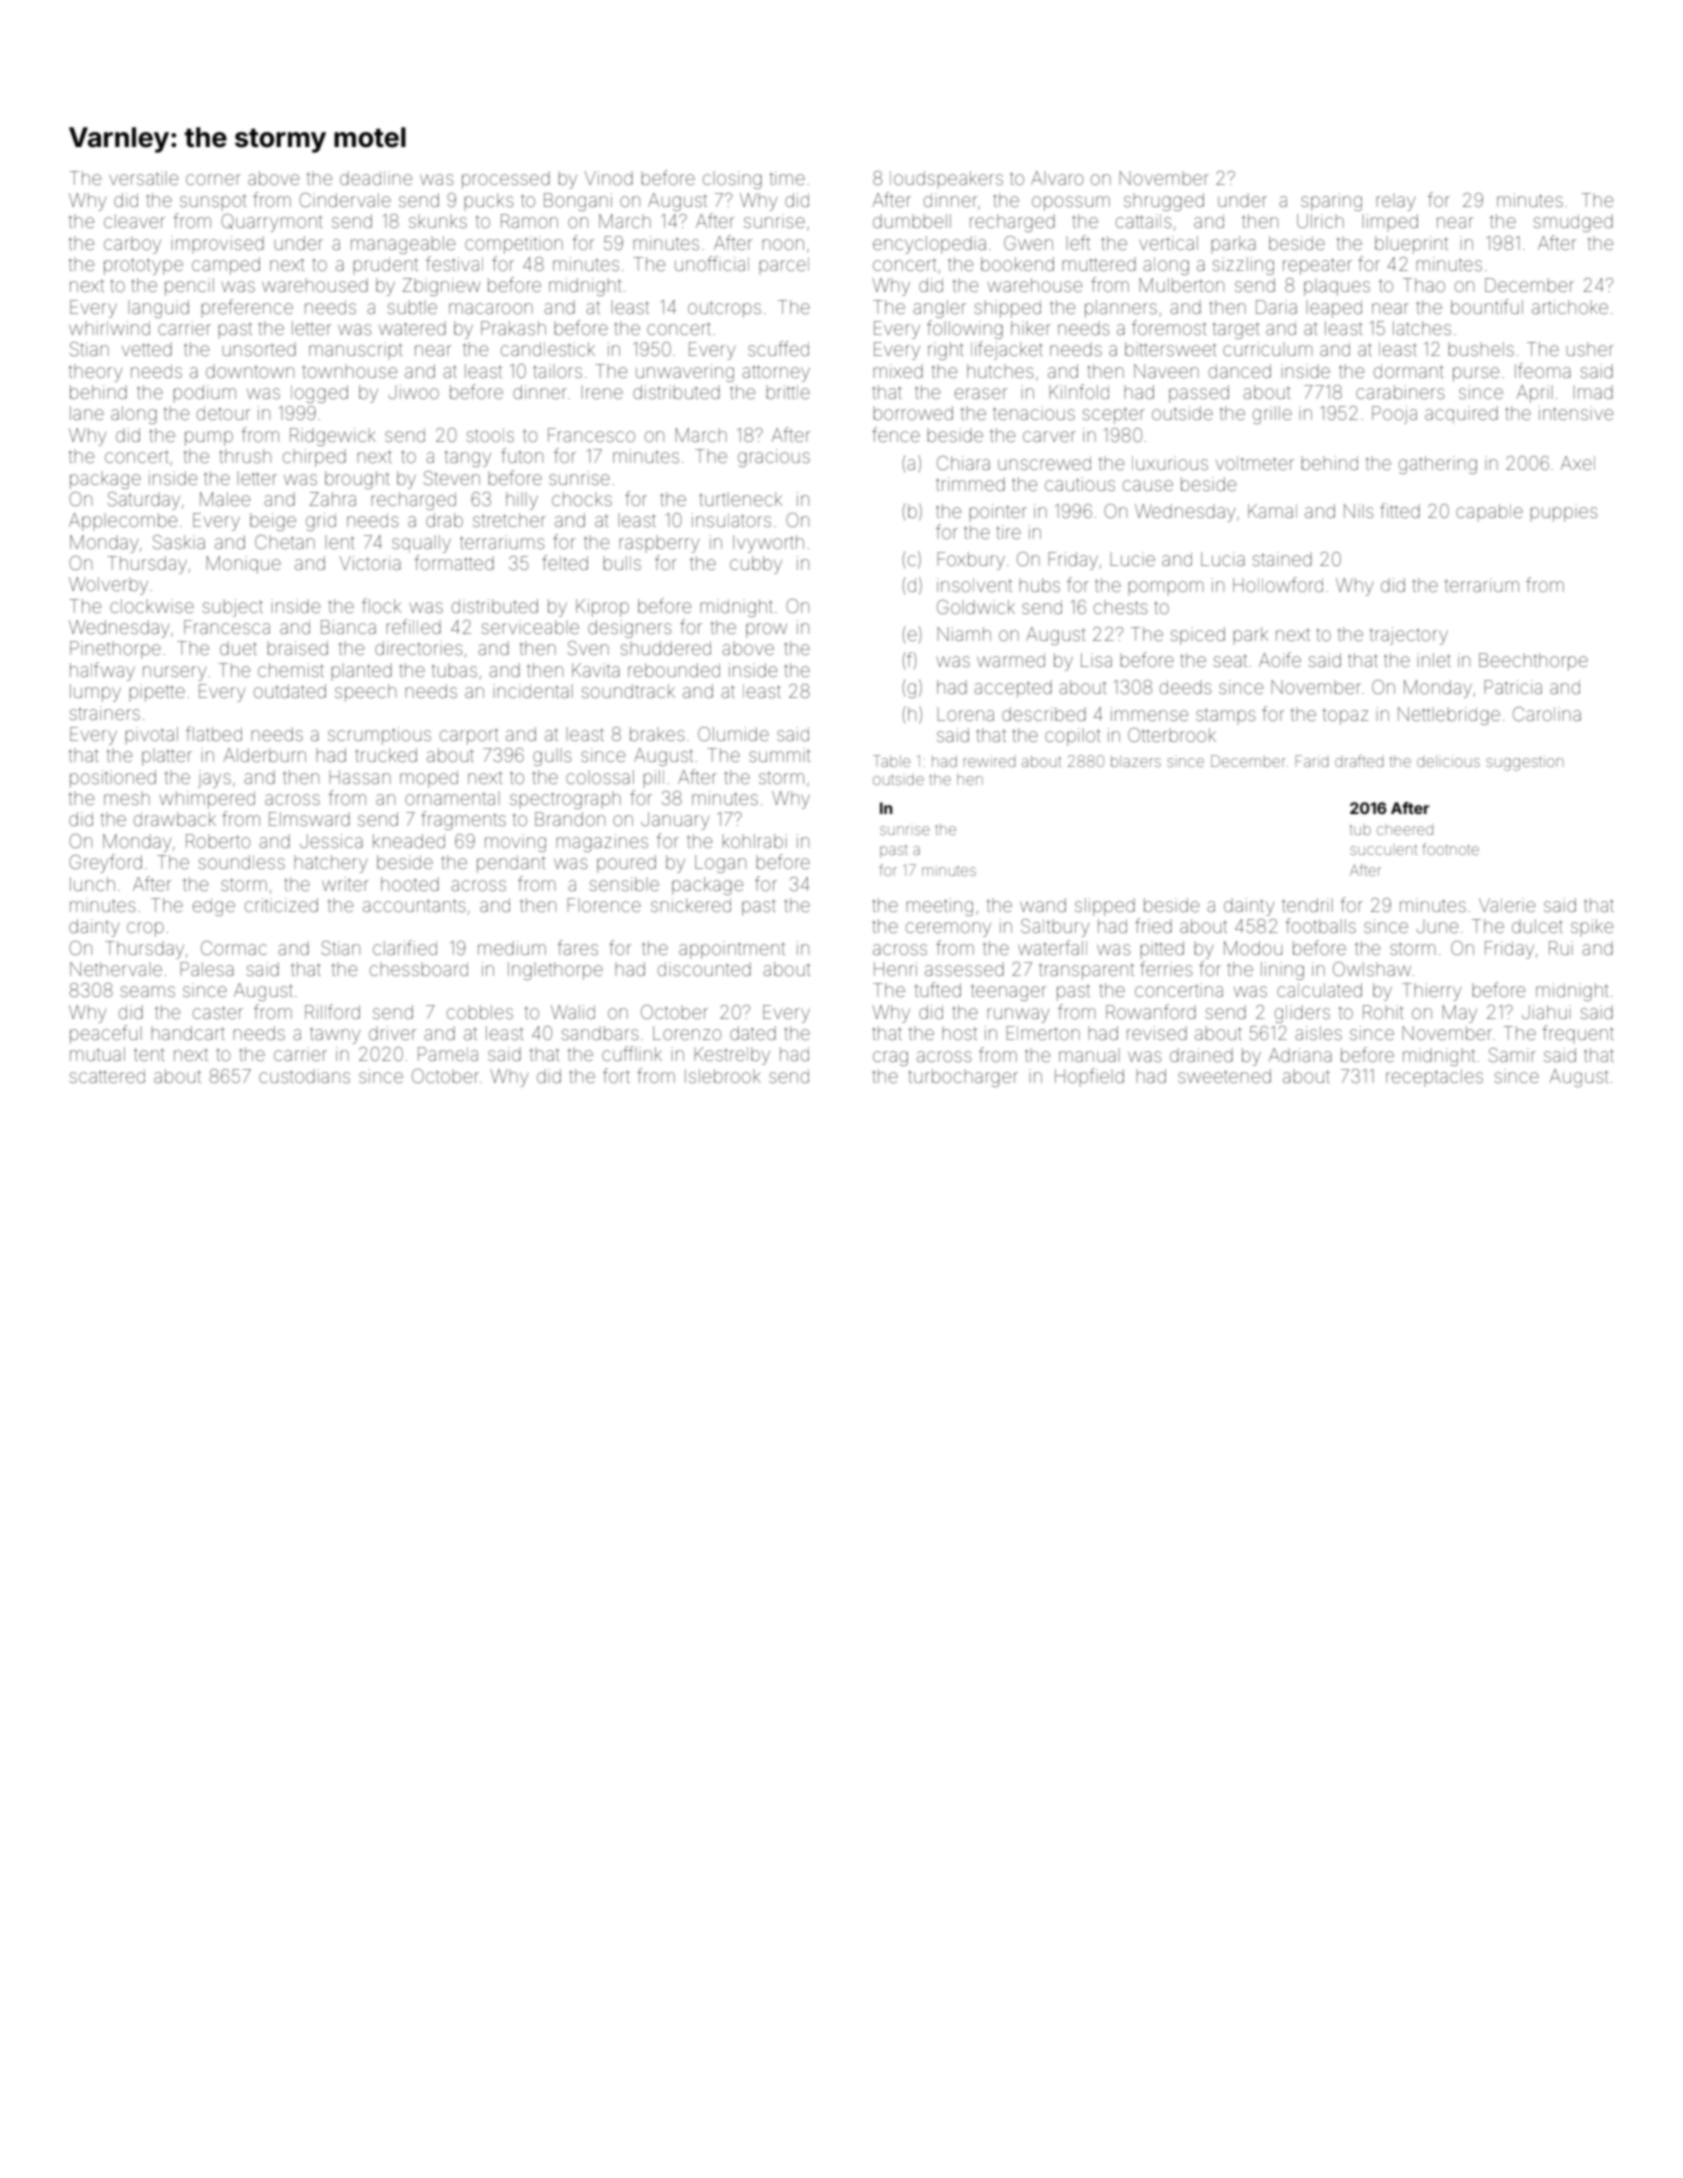 The width and height of the page is (1683, 2178). Describe the element at coordinates (974, 585) in the page. I see `insolvent` at that location.
